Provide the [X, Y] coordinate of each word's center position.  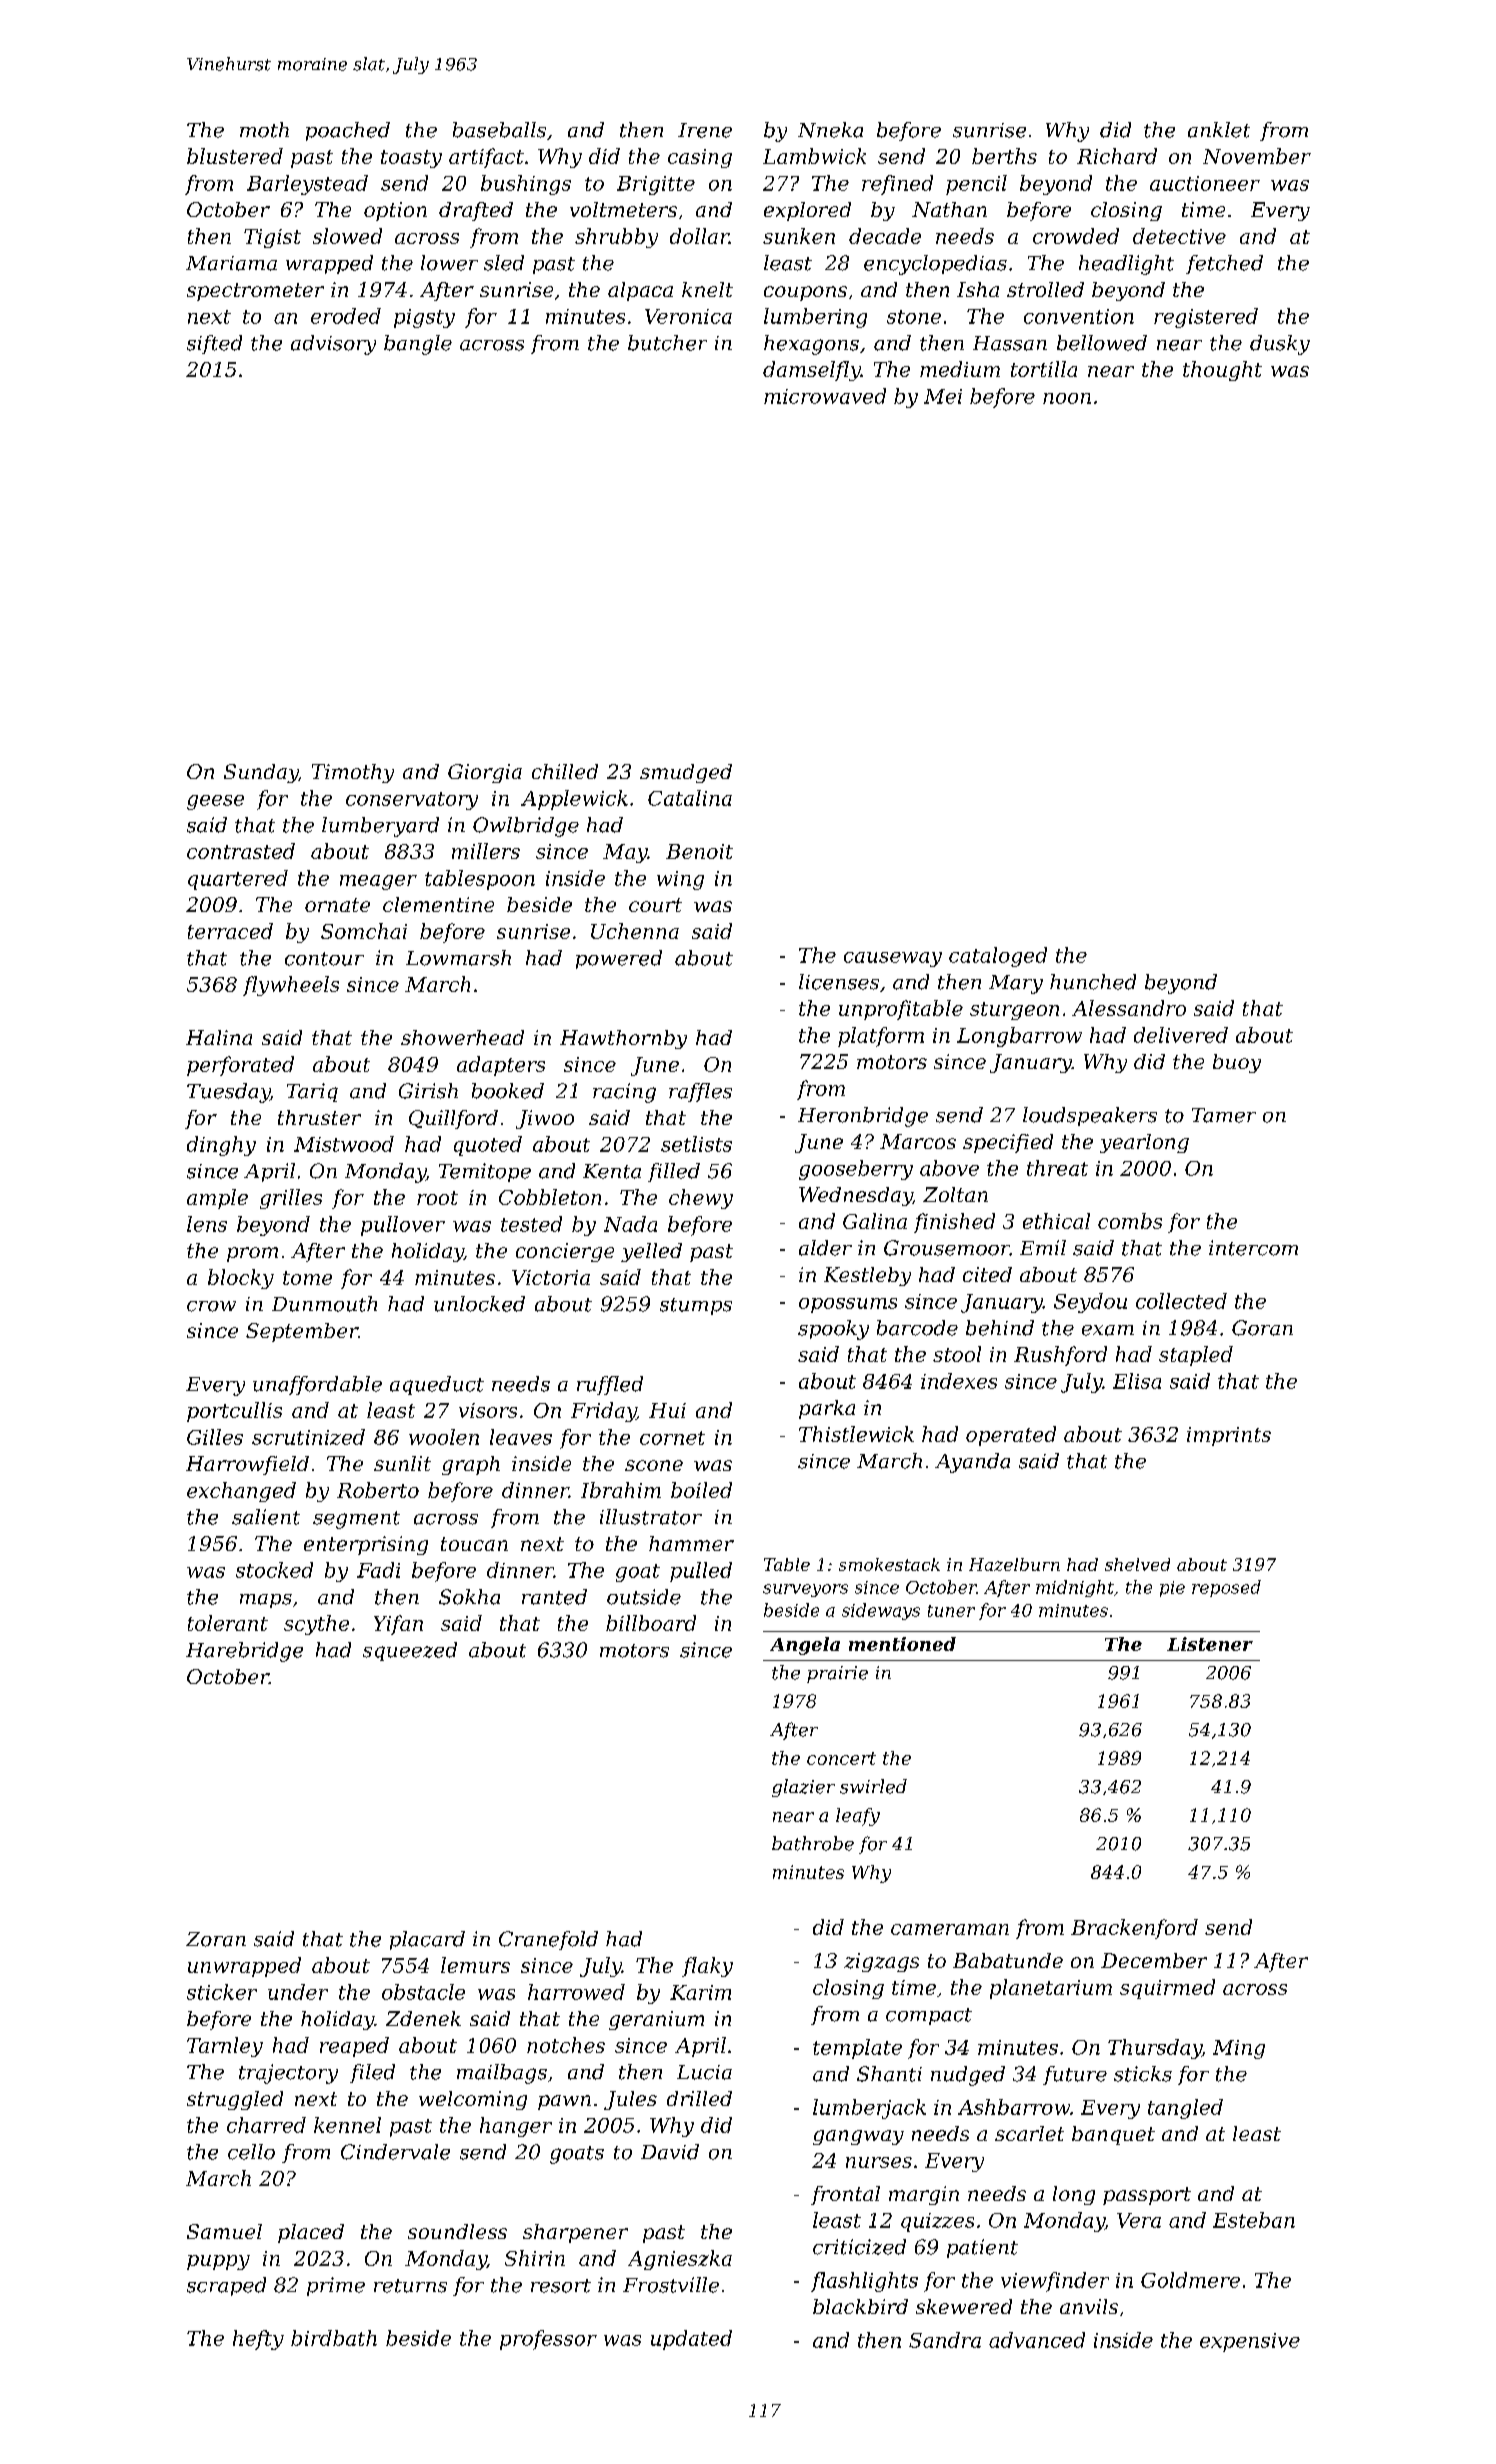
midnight [1075, 1588]
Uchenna [635, 931]
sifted [214, 344]
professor [548, 2340]
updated [691, 2340]
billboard [651, 1623]
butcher [667, 343]
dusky [1280, 345]
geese [215, 802]
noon [1067, 398]
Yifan [398, 1625]
